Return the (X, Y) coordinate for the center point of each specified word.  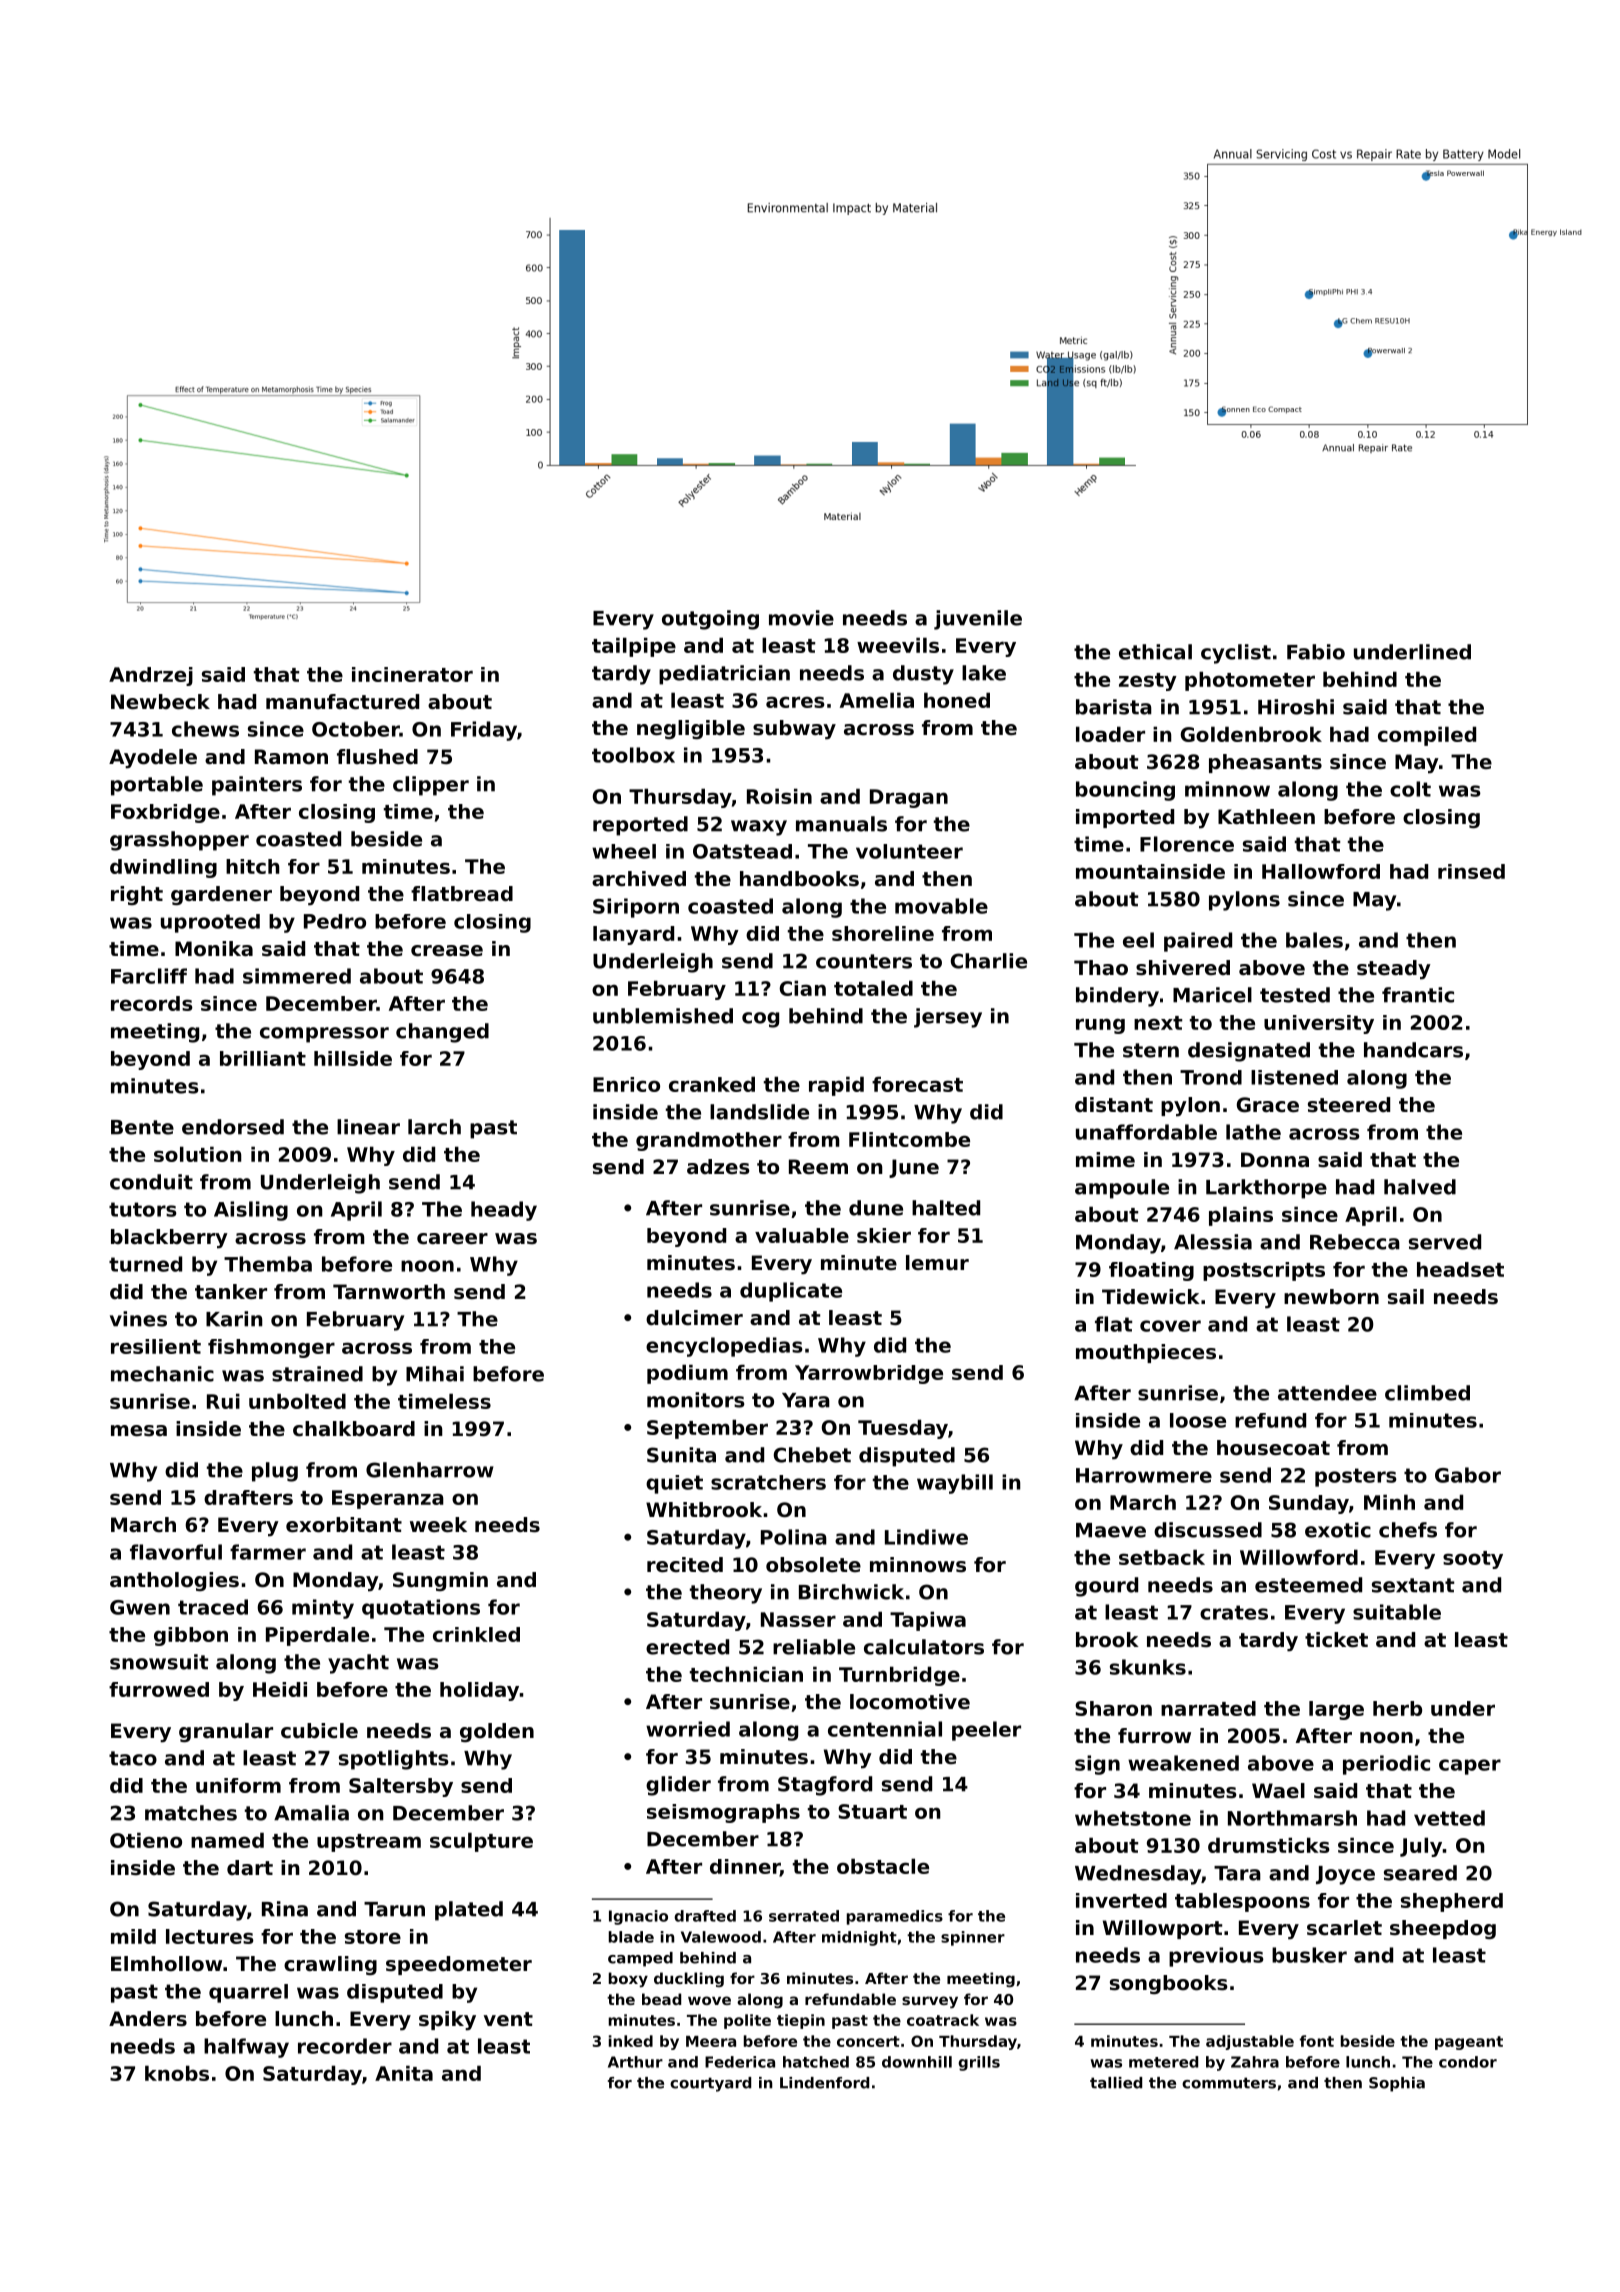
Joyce (1345, 1875)
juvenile (978, 620)
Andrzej (151, 676)
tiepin (801, 2021)
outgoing (710, 620)
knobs (177, 2073)
